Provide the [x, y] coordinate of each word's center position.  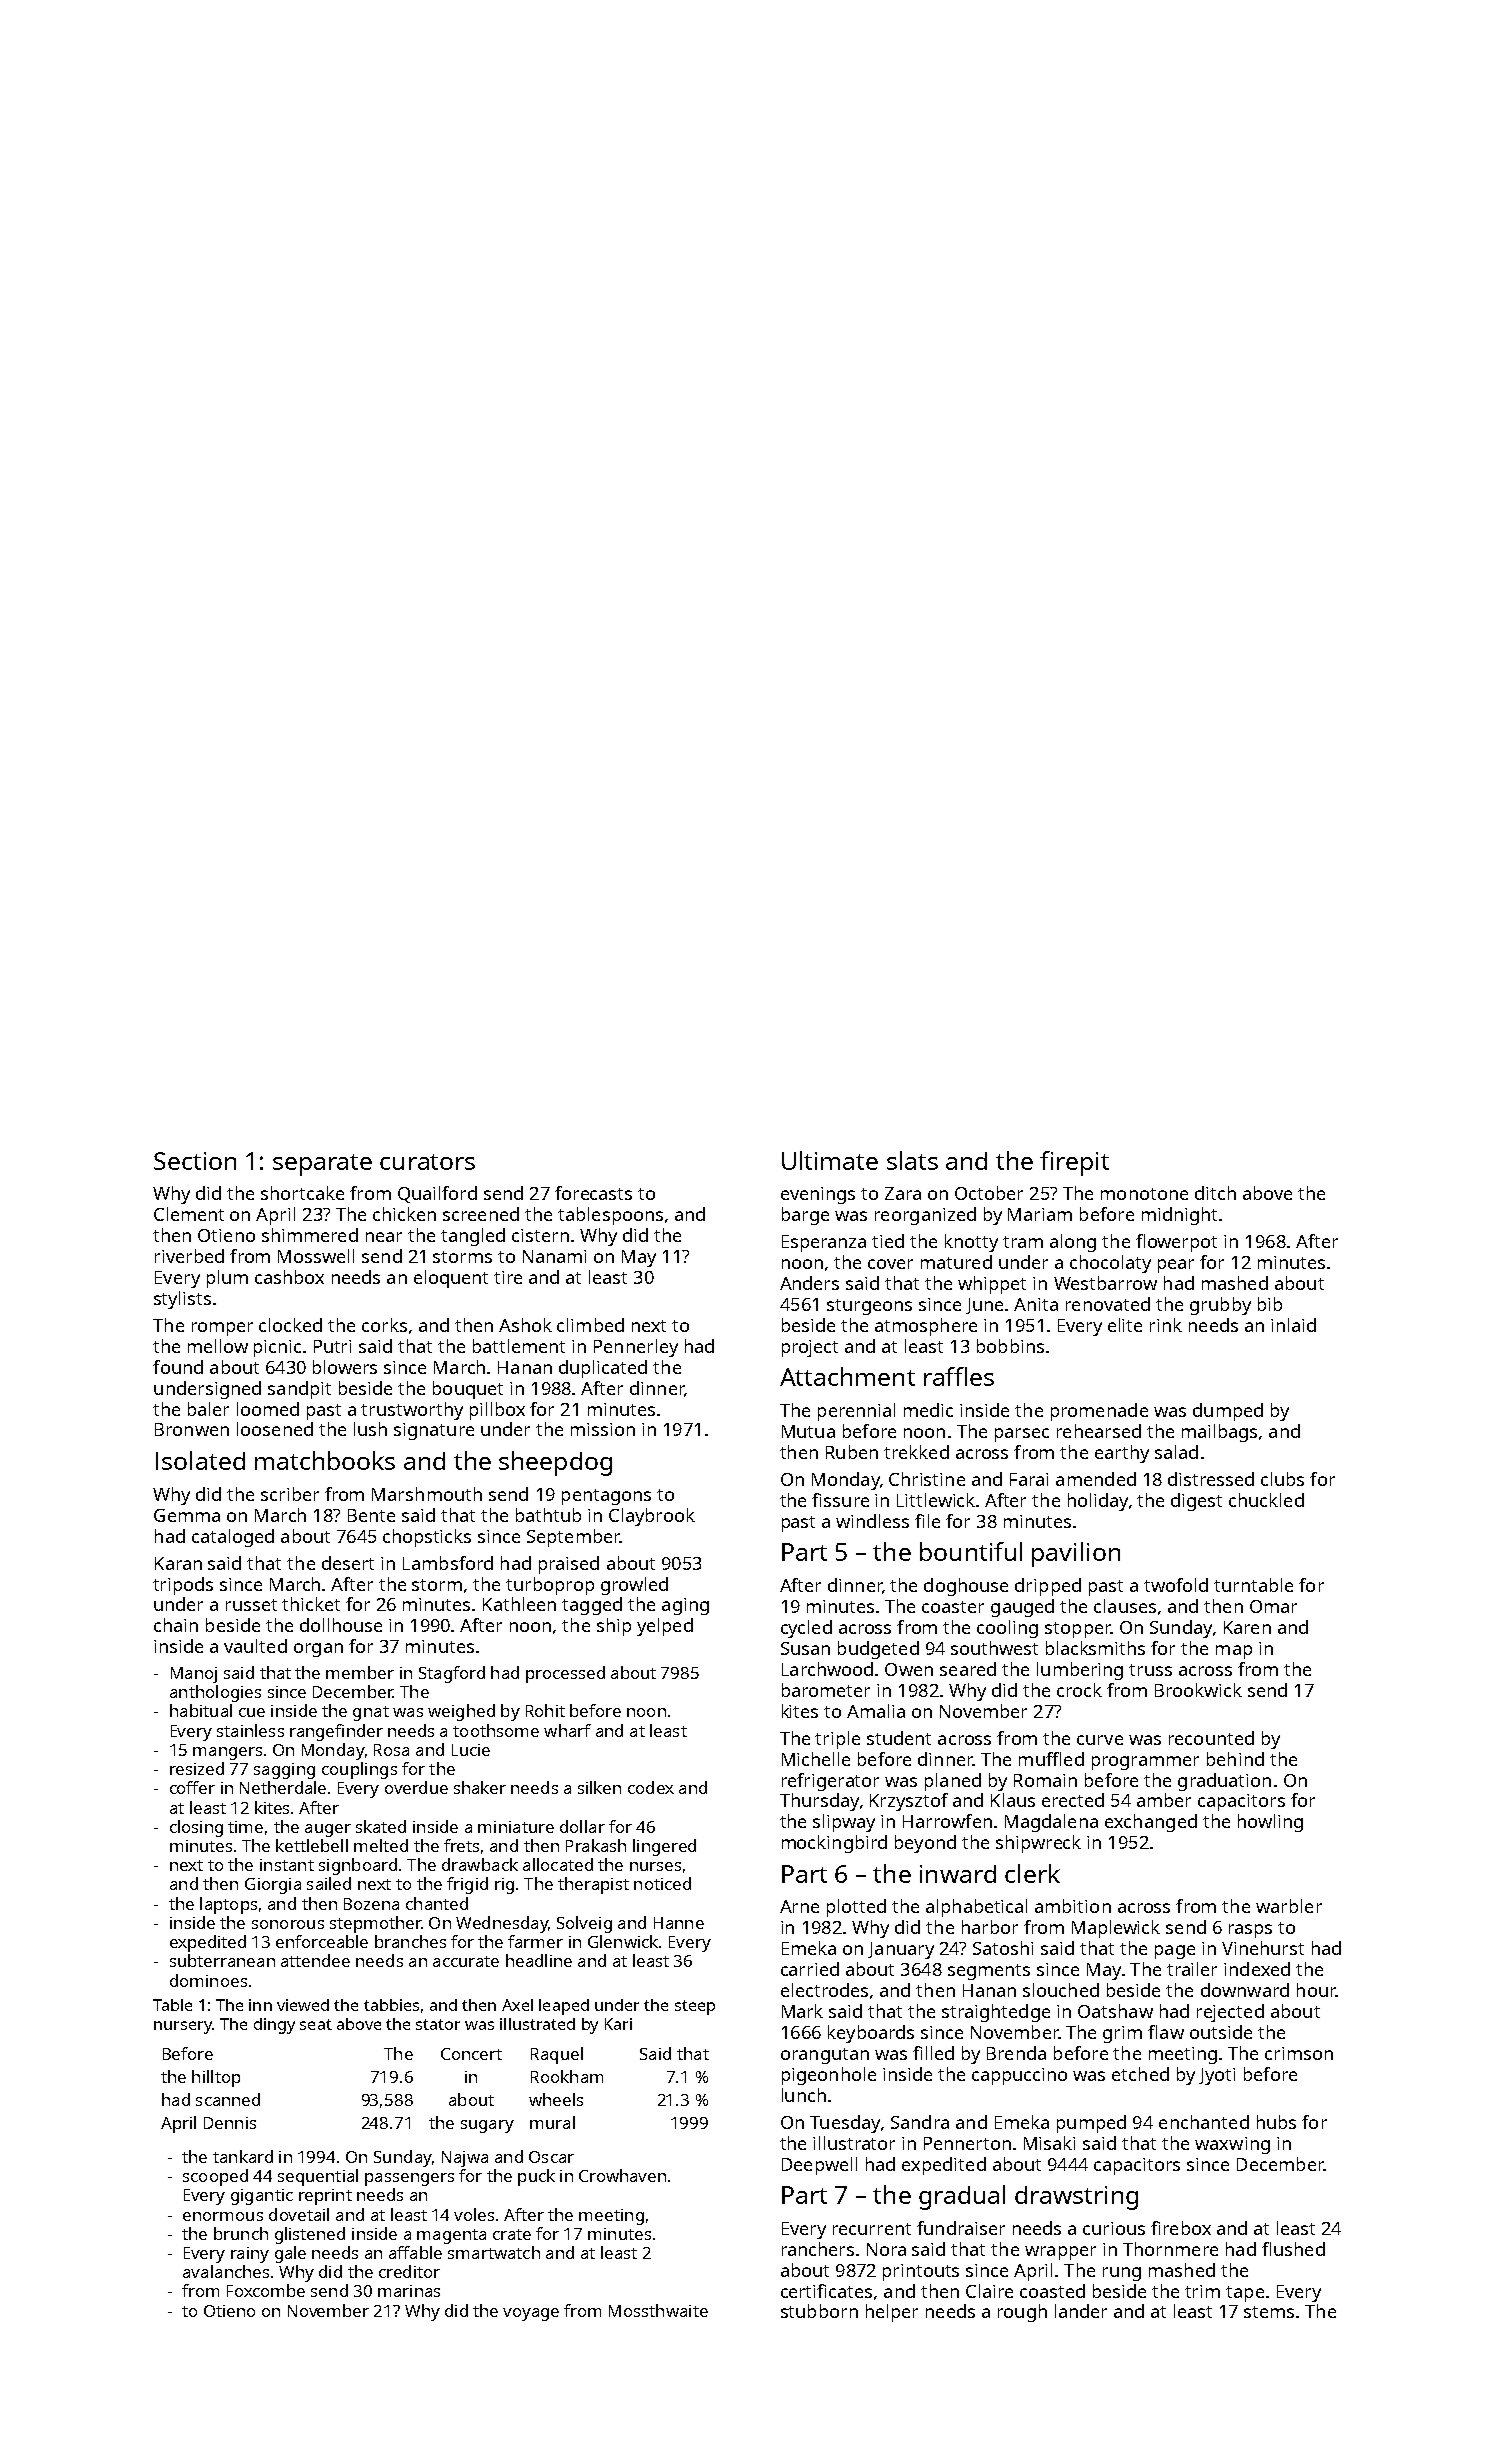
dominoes [208, 1980]
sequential [318, 2177]
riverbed [189, 1256]
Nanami [554, 1256]
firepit [1074, 1163]
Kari [618, 2024]
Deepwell [819, 2166]
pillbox [497, 1411]
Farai [1029, 1479]
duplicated [603, 1369]
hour [1316, 1990]
